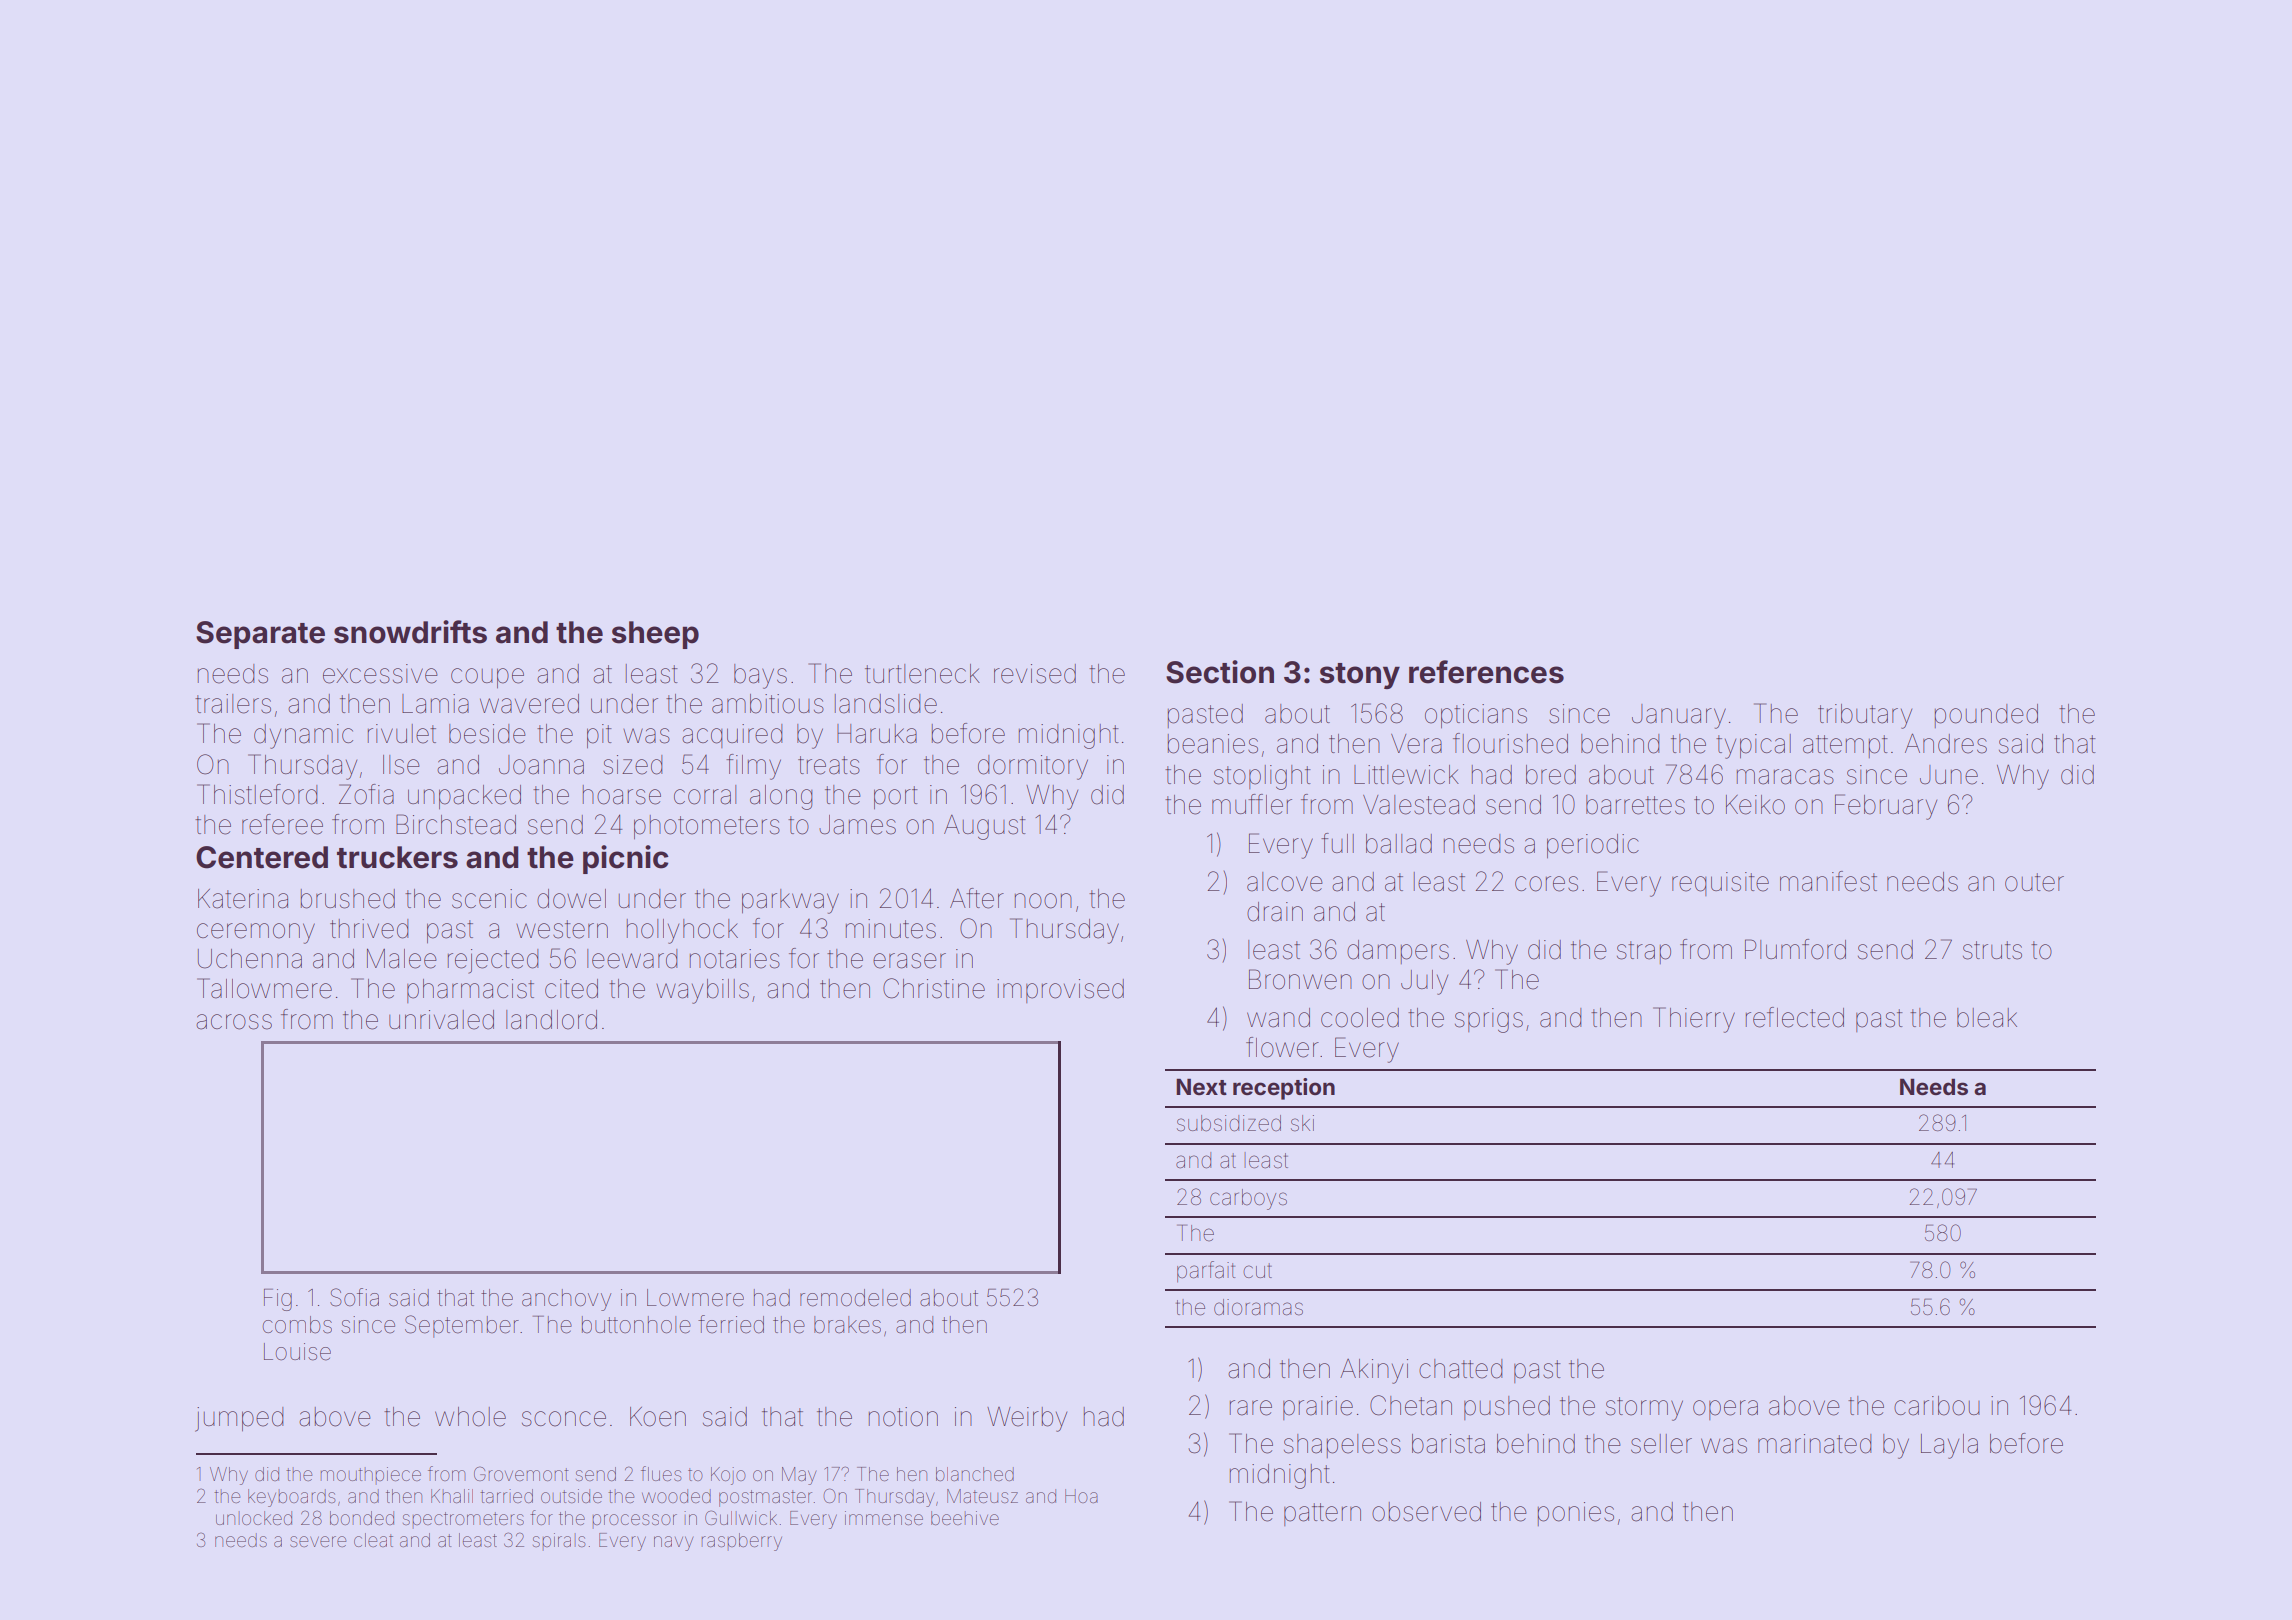 This screenshot has height=1620, width=2292. I want to click on references, so click(1486, 672).
